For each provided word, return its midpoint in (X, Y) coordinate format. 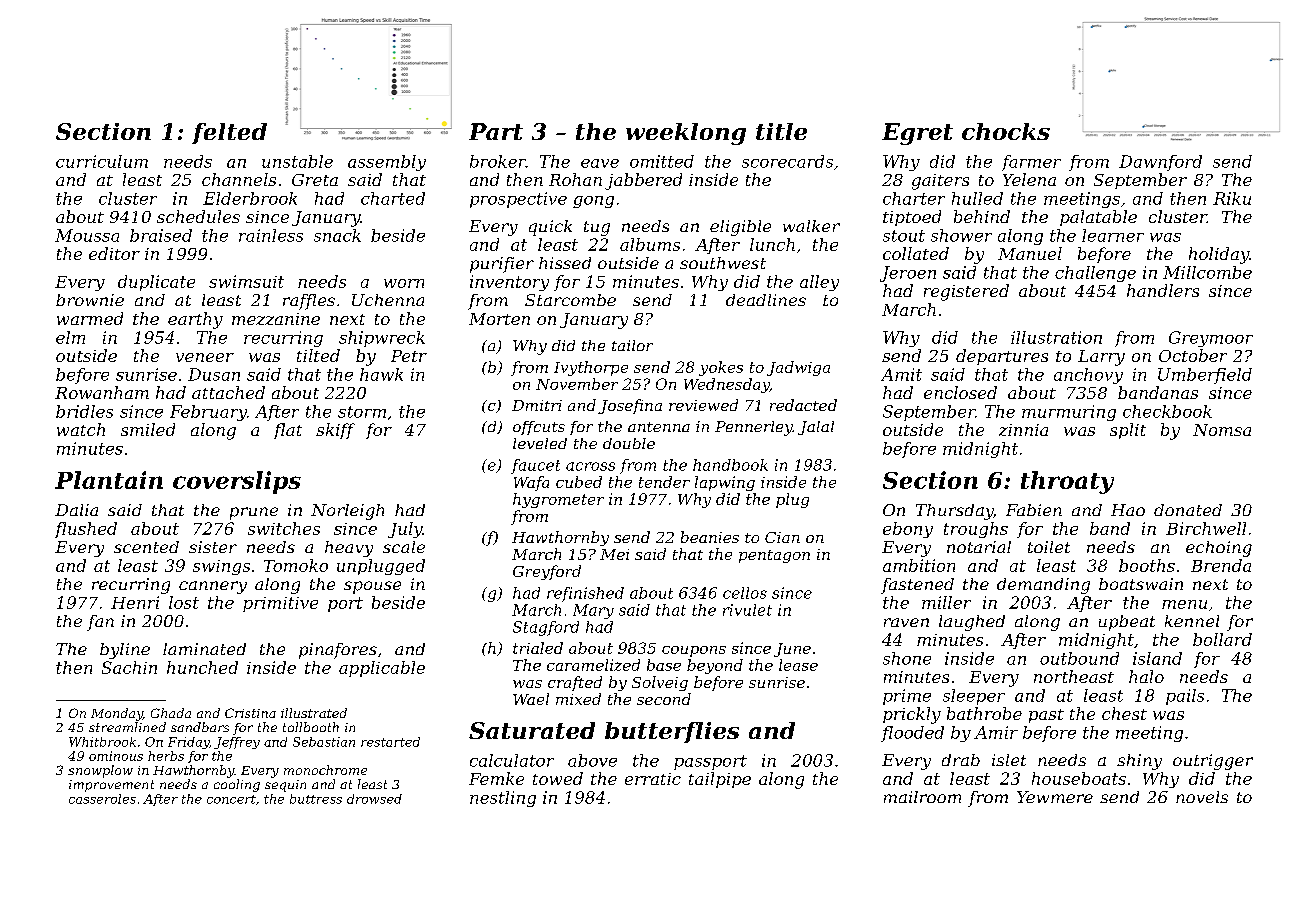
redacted (803, 405)
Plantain (109, 480)
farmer (1031, 163)
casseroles (102, 799)
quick (550, 228)
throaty (1067, 482)
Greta (315, 180)
